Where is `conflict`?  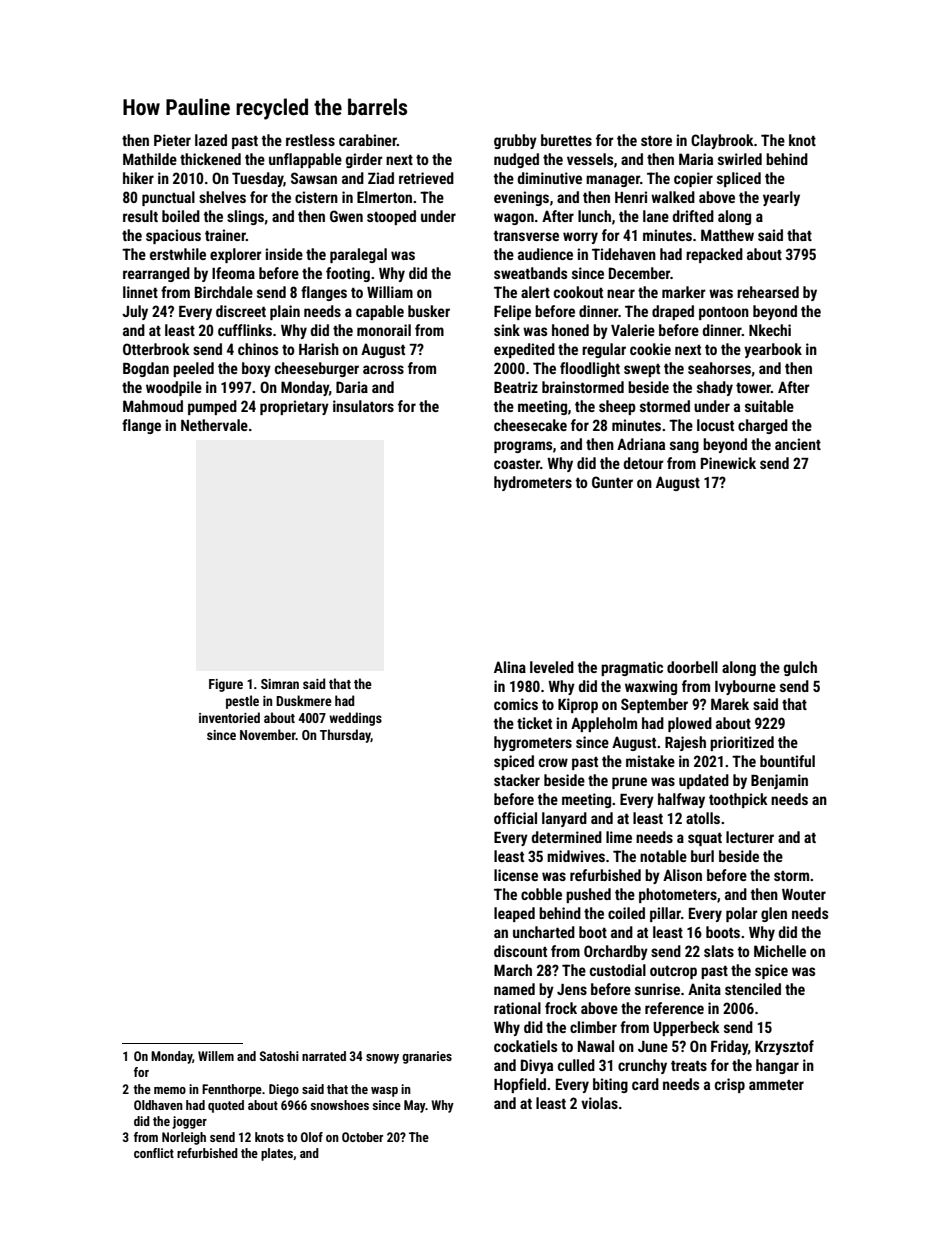 conflict is located at coordinates (154, 1153).
